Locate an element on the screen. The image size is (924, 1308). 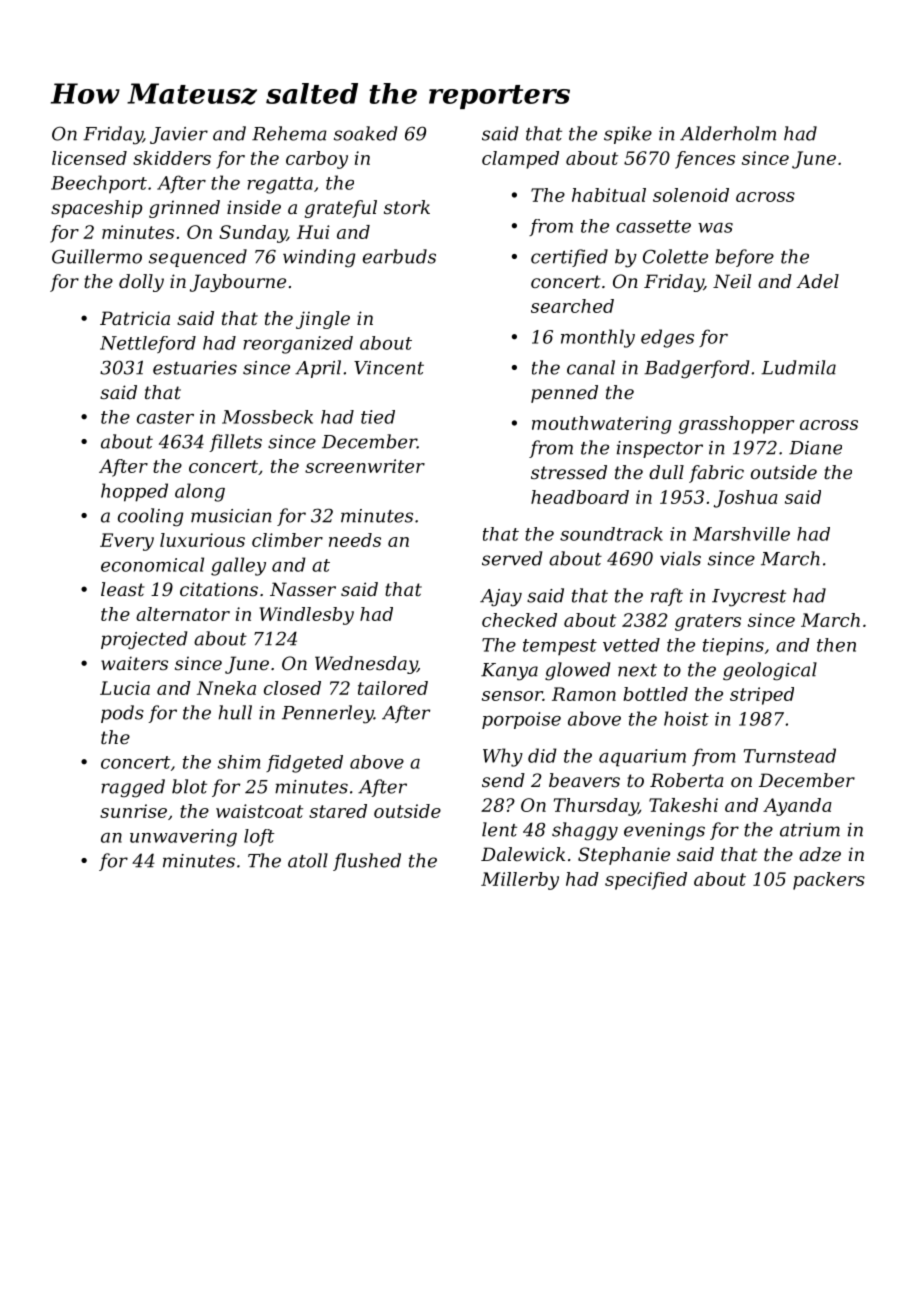
Ramon is located at coordinates (584, 694).
